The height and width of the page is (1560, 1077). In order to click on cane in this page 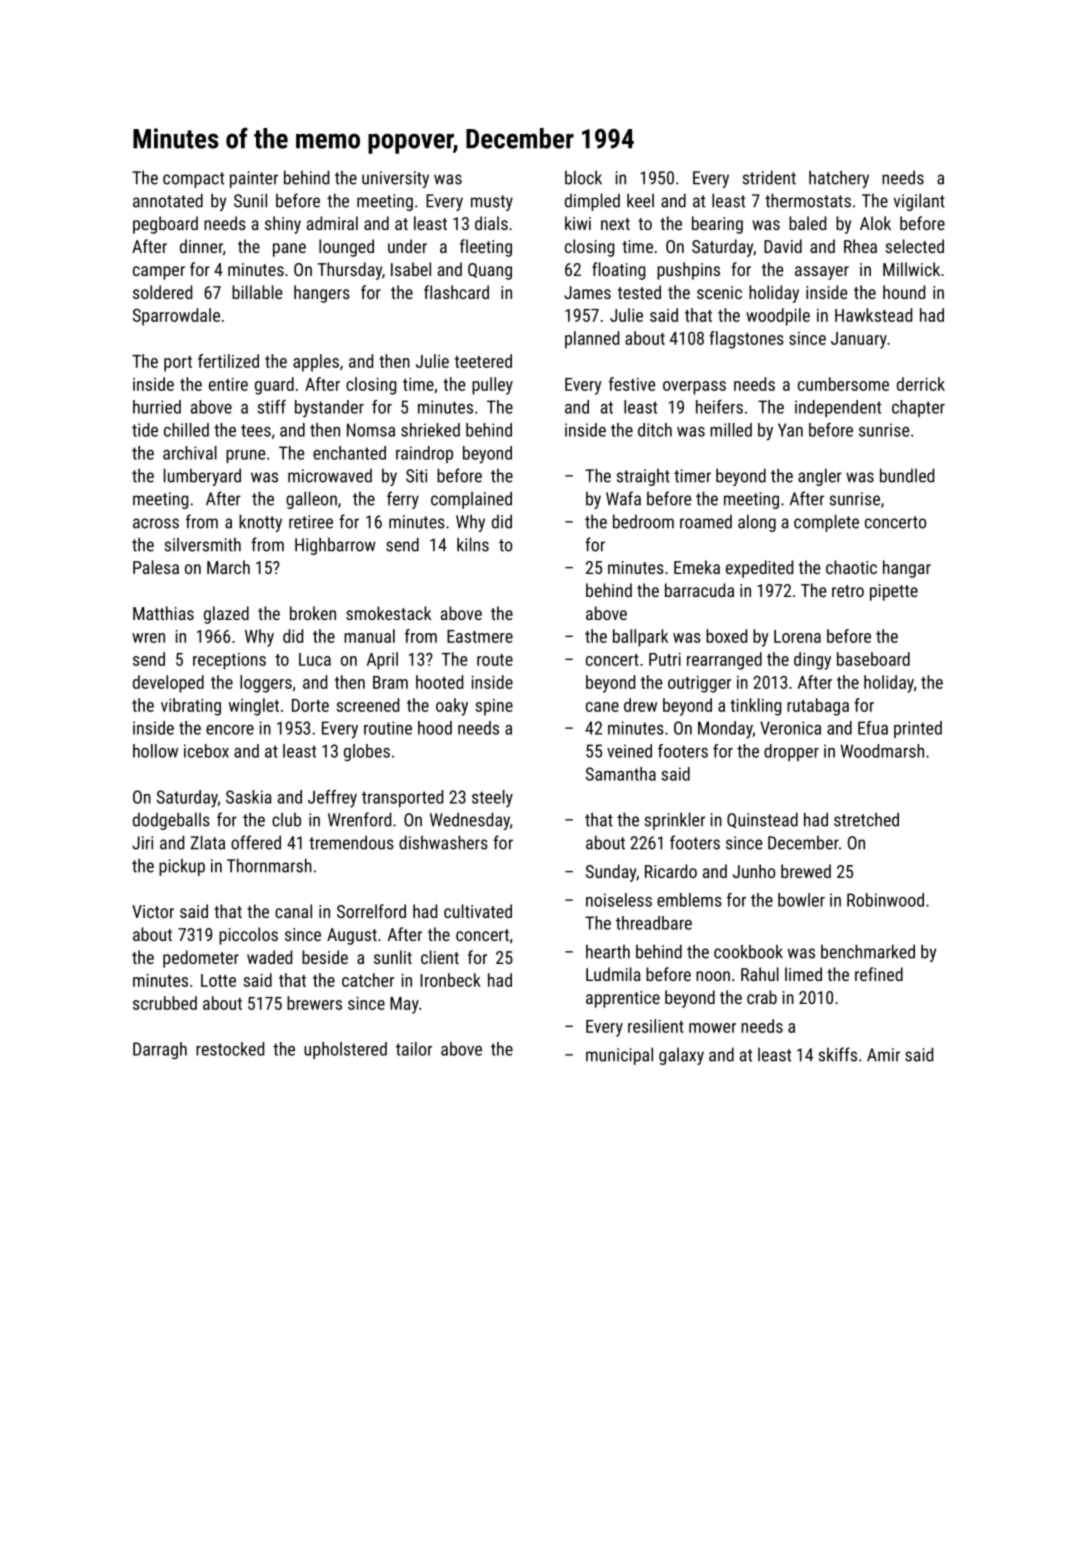, I will do `click(602, 707)`.
